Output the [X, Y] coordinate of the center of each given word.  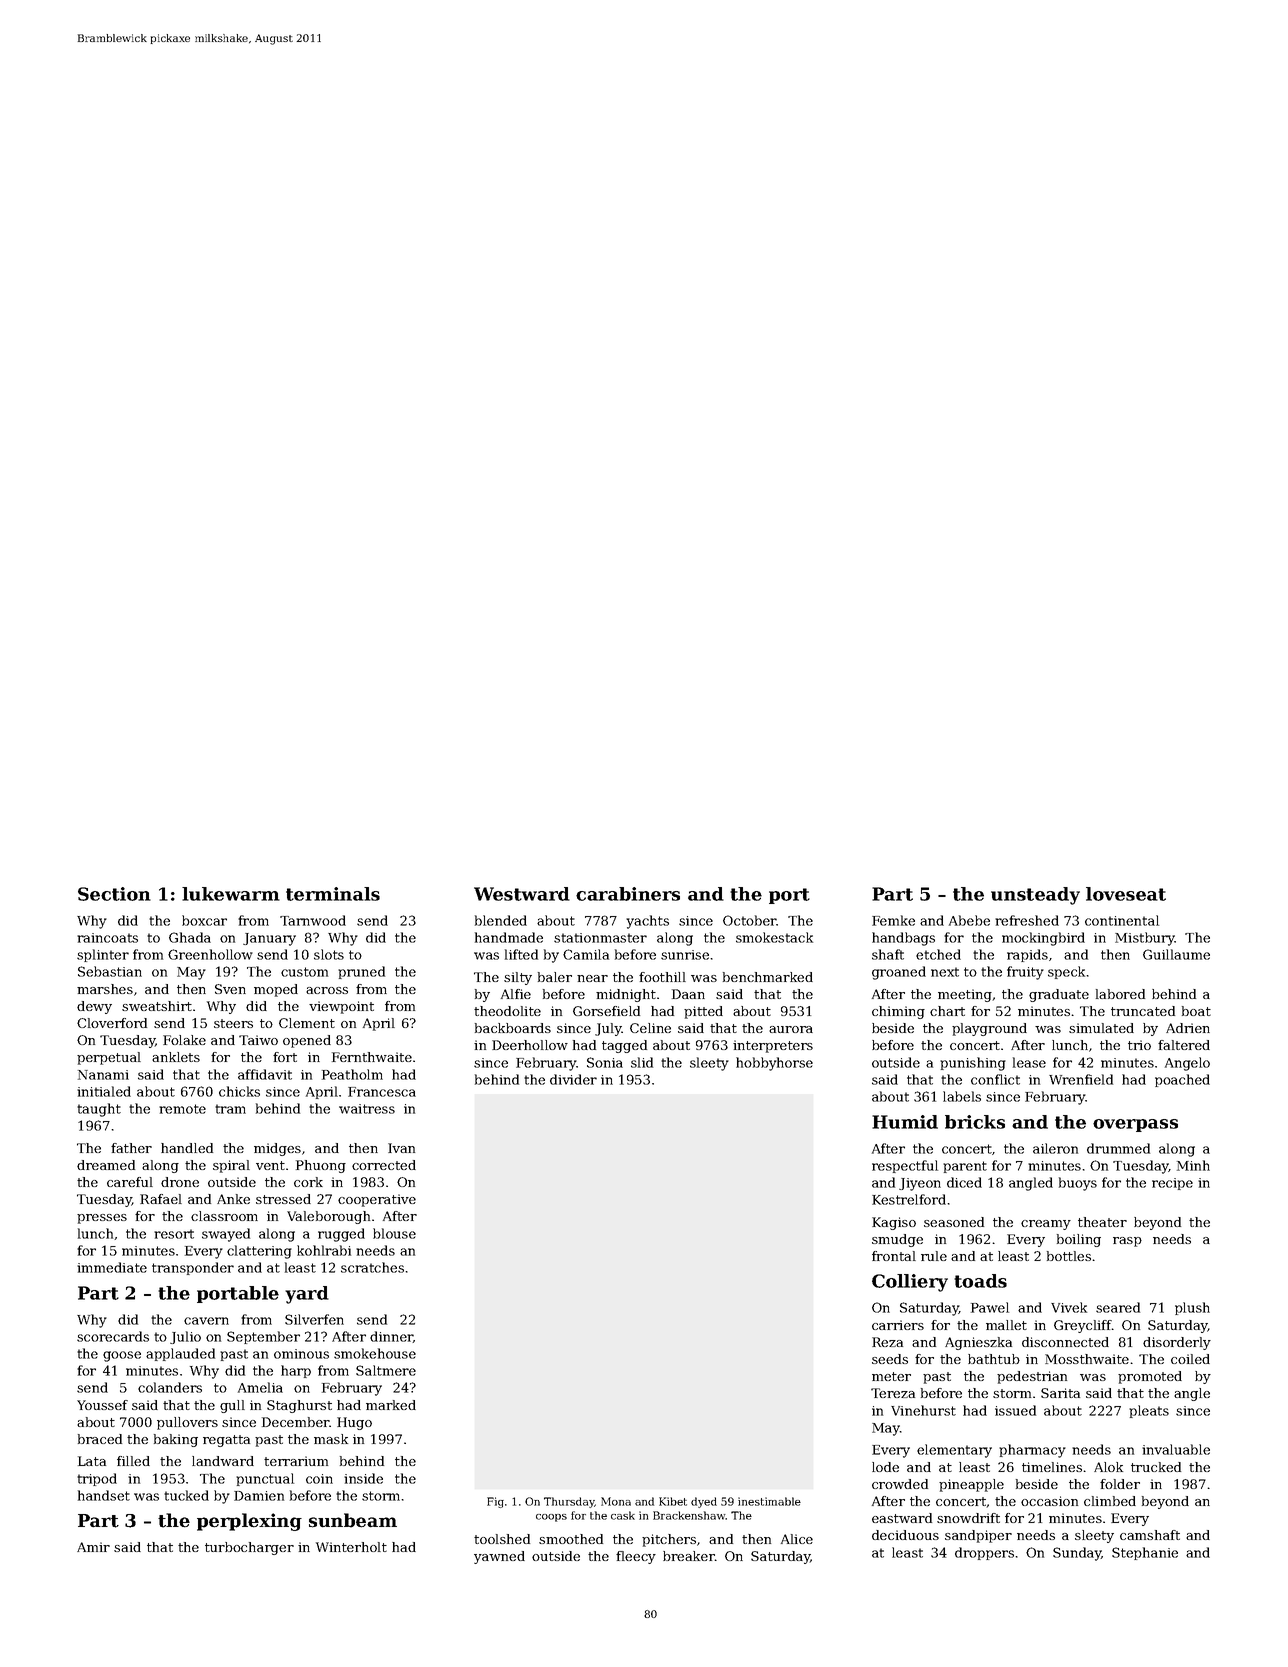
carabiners [628, 894]
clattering [259, 1252]
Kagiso [894, 1223]
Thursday [569, 1502]
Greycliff [1083, 1326]
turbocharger [249, 1548]
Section [114, 894]
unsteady [1035, 896]
